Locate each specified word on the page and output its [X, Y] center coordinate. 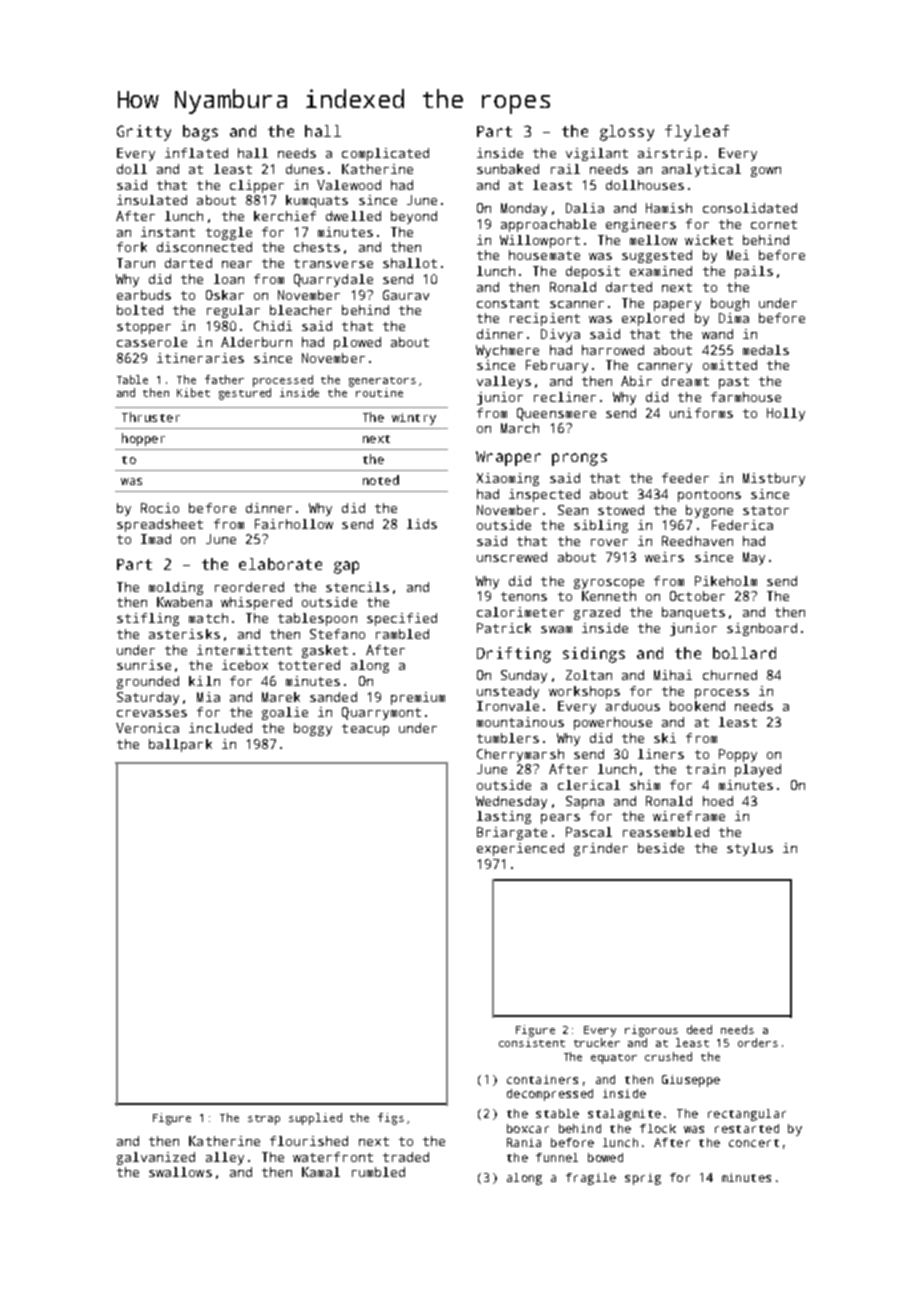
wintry [414, 419]
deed [699, 1029]
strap [264, 1120]
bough [730, 304]
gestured [245, 394]
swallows [180, 1172]
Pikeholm [726, 581]
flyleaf [697, 133]
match [208, 618]
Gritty [144, 133]
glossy [627, 133]
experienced [520, 849]
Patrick [504, 628]
